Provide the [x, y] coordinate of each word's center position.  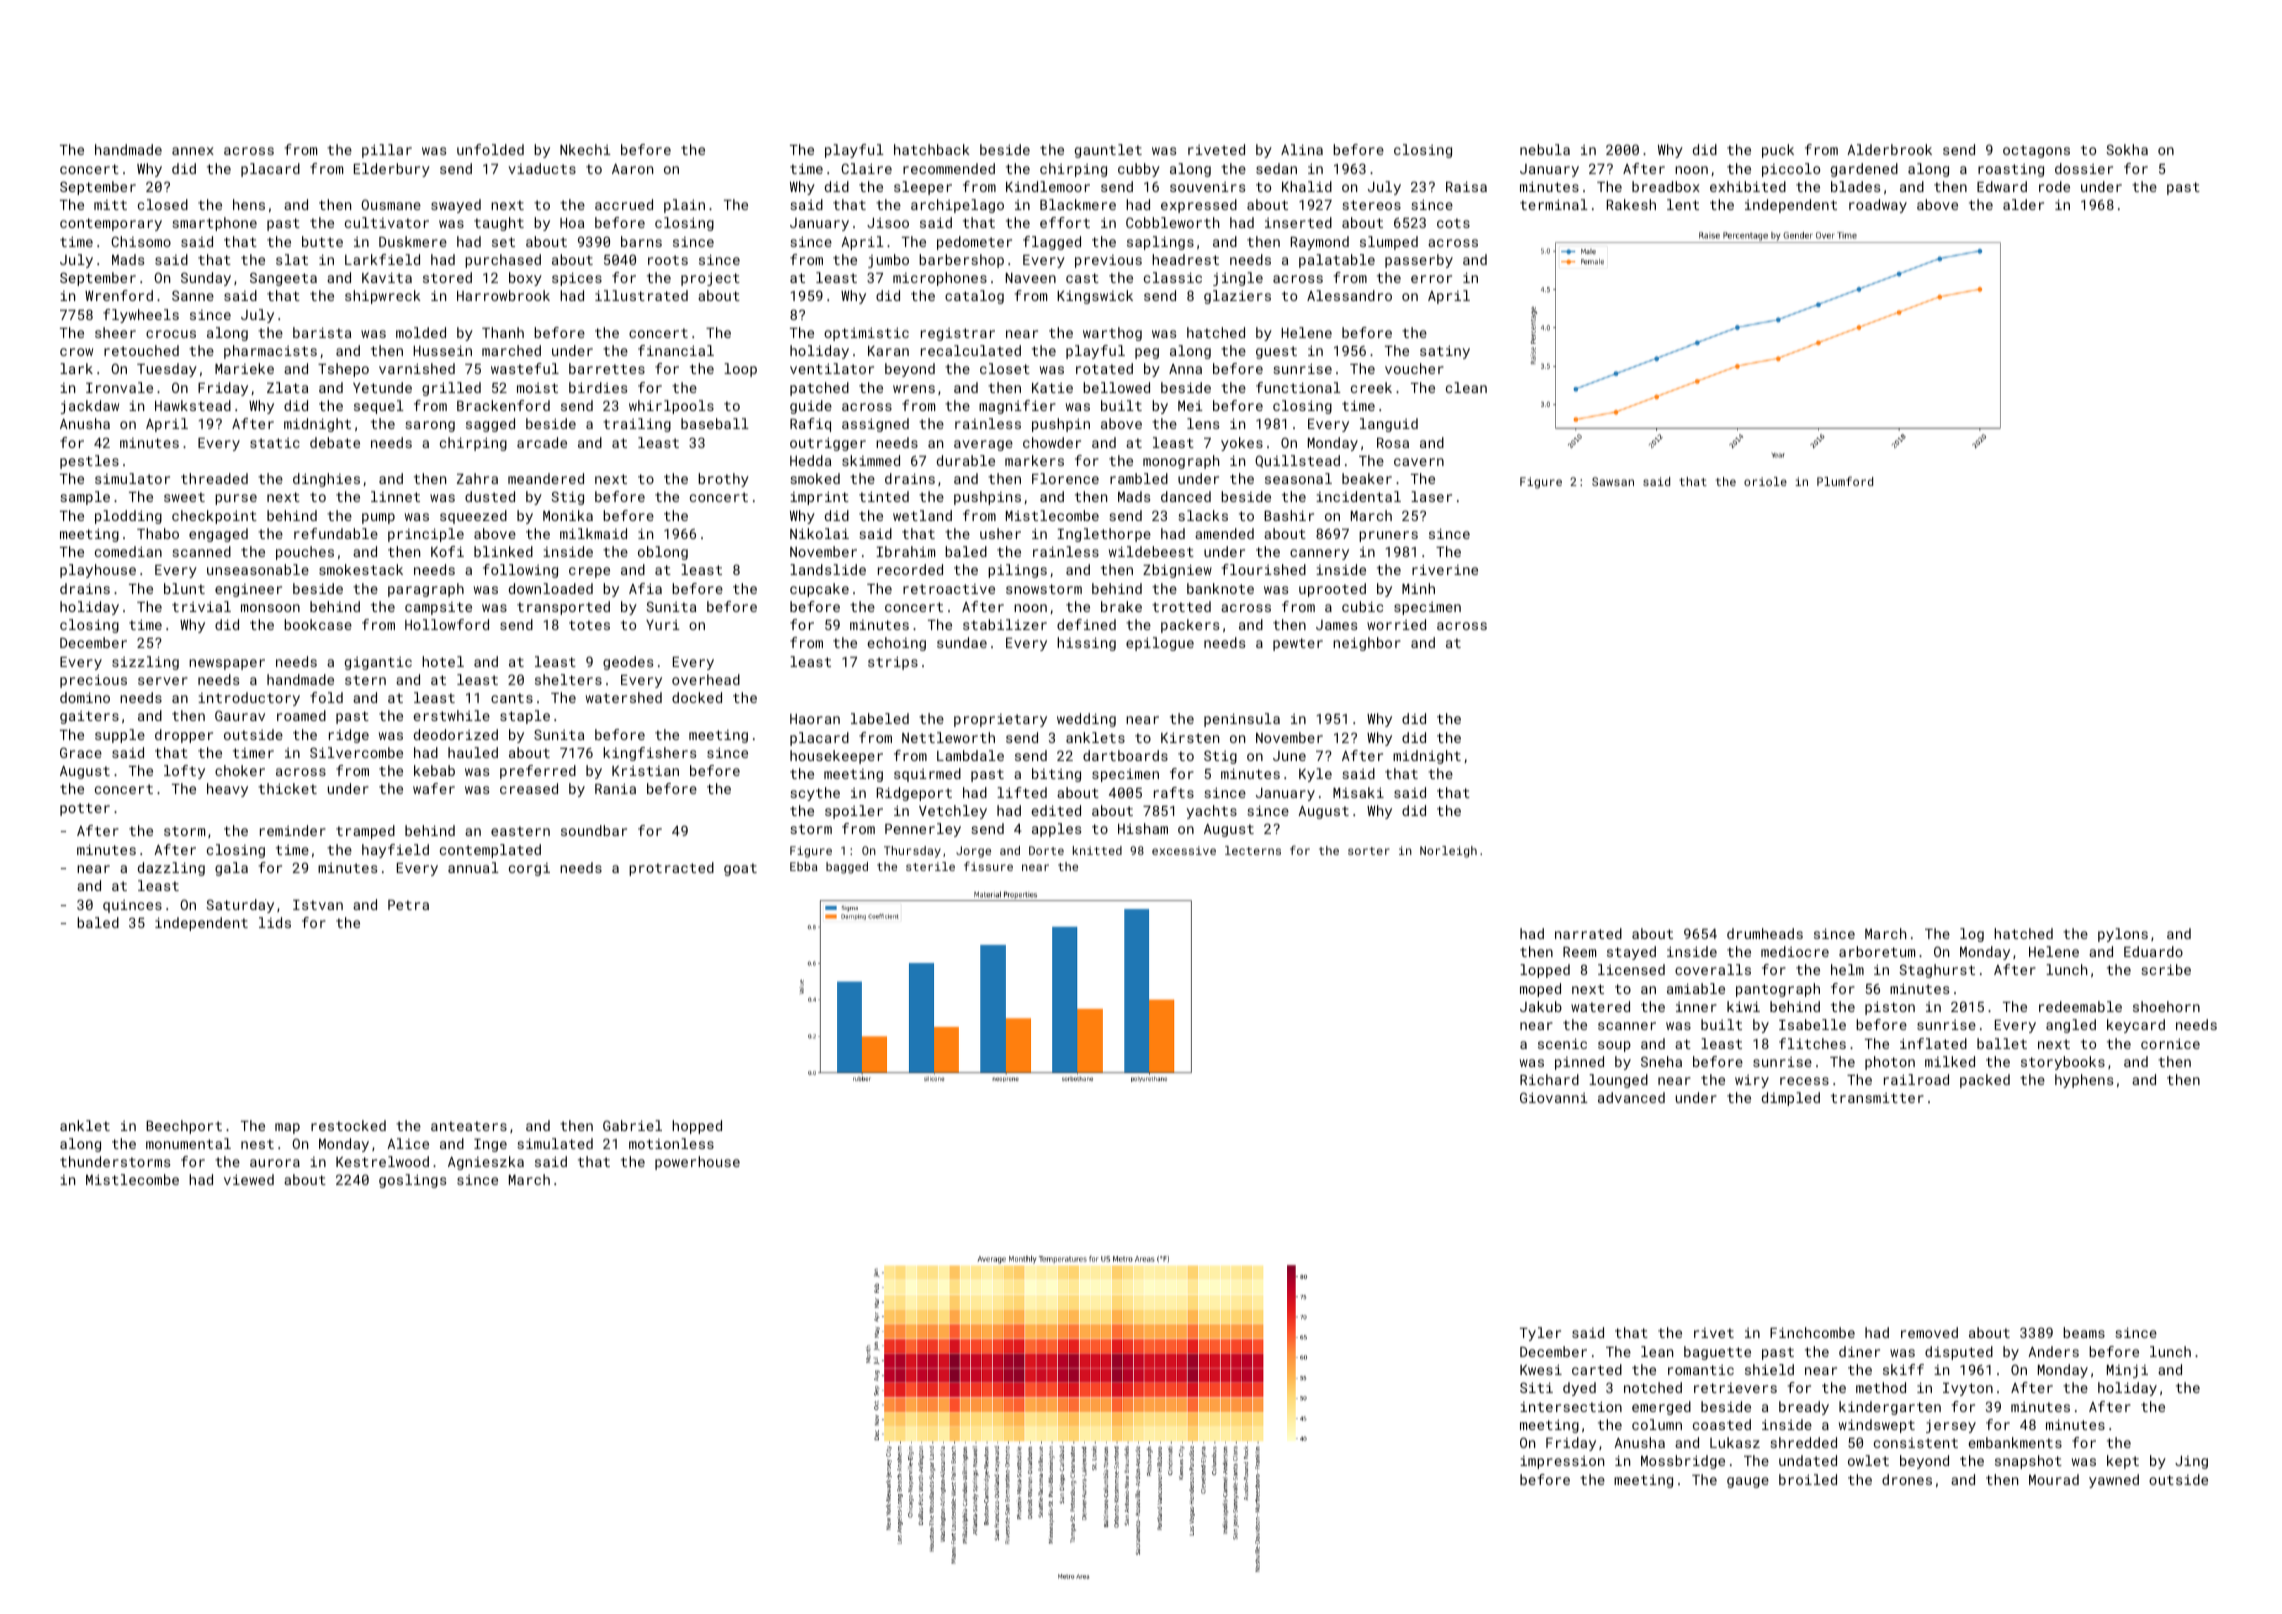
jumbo [888, 261]
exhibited [1748, 186]
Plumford [1845, 481]
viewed [249, 1179]
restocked [348, 1125]
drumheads [1765, 933]
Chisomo [141, 241]
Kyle [1315, 775]
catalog [974, 297]
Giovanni [1554, 1097]
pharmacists [270, 352]
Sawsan [1613, 481]
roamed [301, 715]
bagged [847, 868]
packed [1985, 1081]
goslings [412, 1181]
